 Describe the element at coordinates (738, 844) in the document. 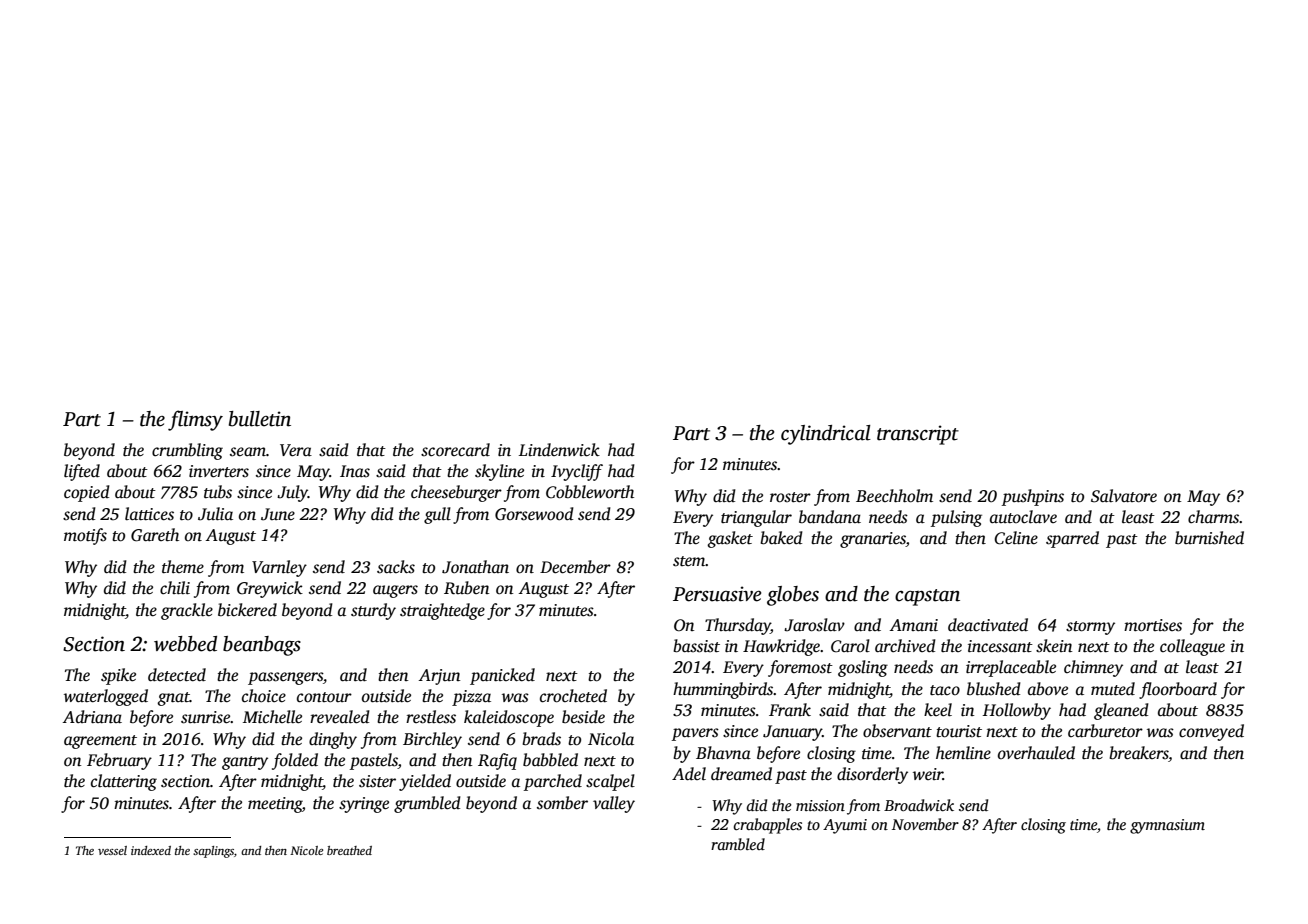

I see `rambled` at that location.
